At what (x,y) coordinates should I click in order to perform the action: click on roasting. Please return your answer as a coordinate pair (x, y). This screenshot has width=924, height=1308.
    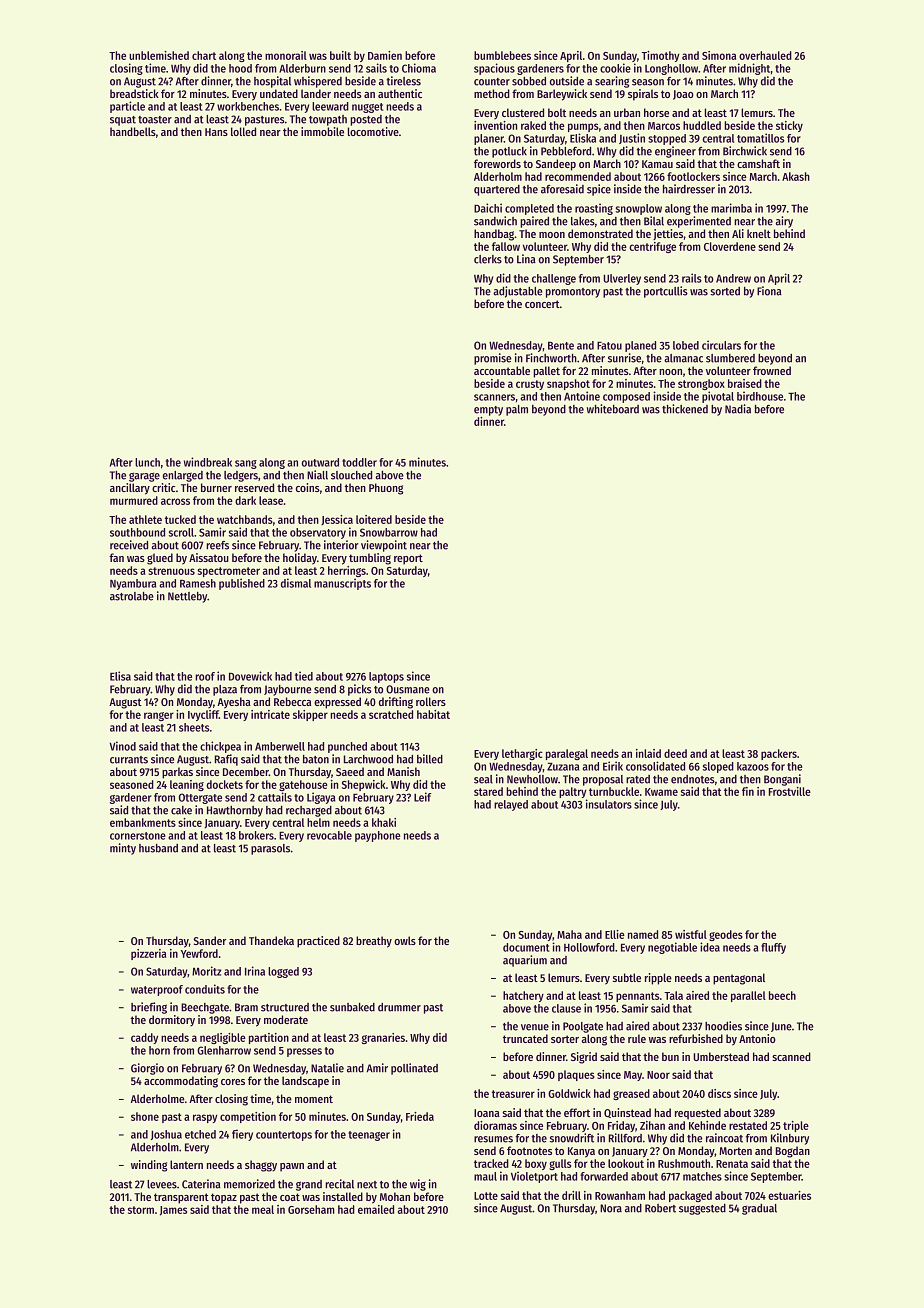
    Looking at the image, I should click on (594, 209).
